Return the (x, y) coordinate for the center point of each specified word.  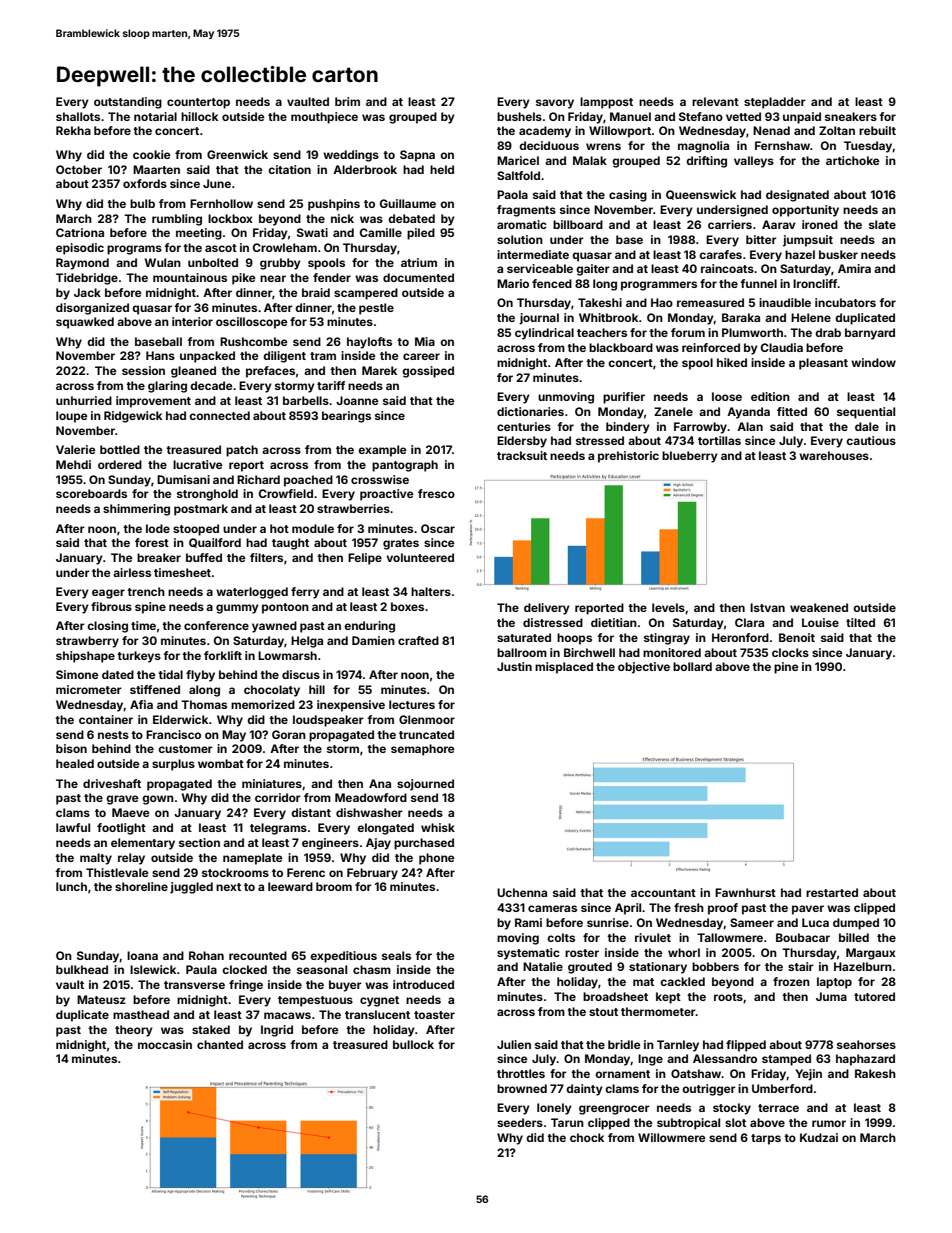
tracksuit (522, 455)
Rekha (73, 130)
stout (603, 1012)
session (143, 370)
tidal (170, 674)
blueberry (690, 457)
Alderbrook (365, 169)
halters (431, 591)
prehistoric (628, 457)
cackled (682, 981)
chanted (220, 1044)
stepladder (775, 103)
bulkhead (82, 969)
